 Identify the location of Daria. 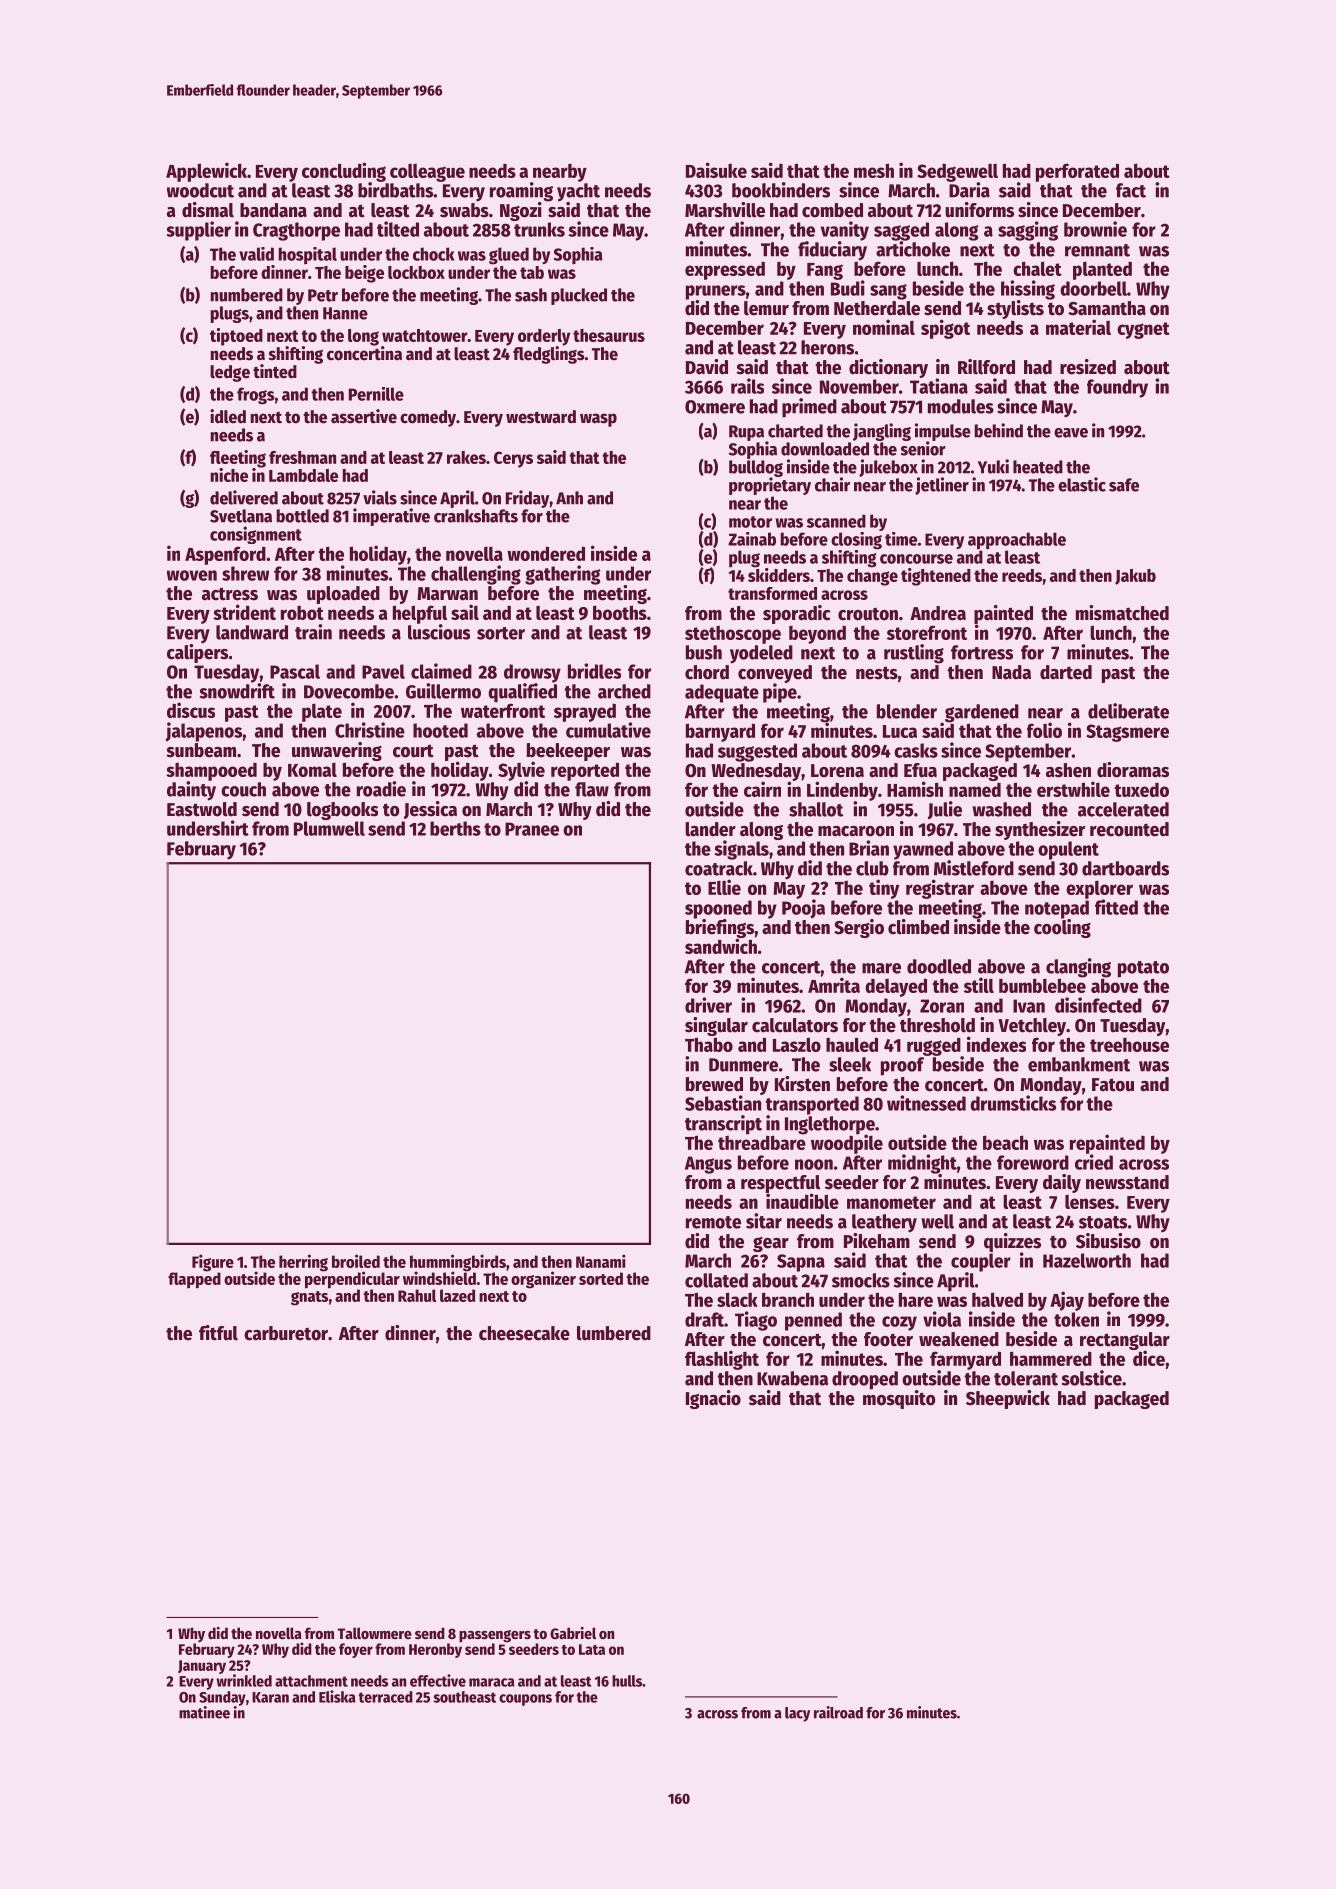
(969, 190).
